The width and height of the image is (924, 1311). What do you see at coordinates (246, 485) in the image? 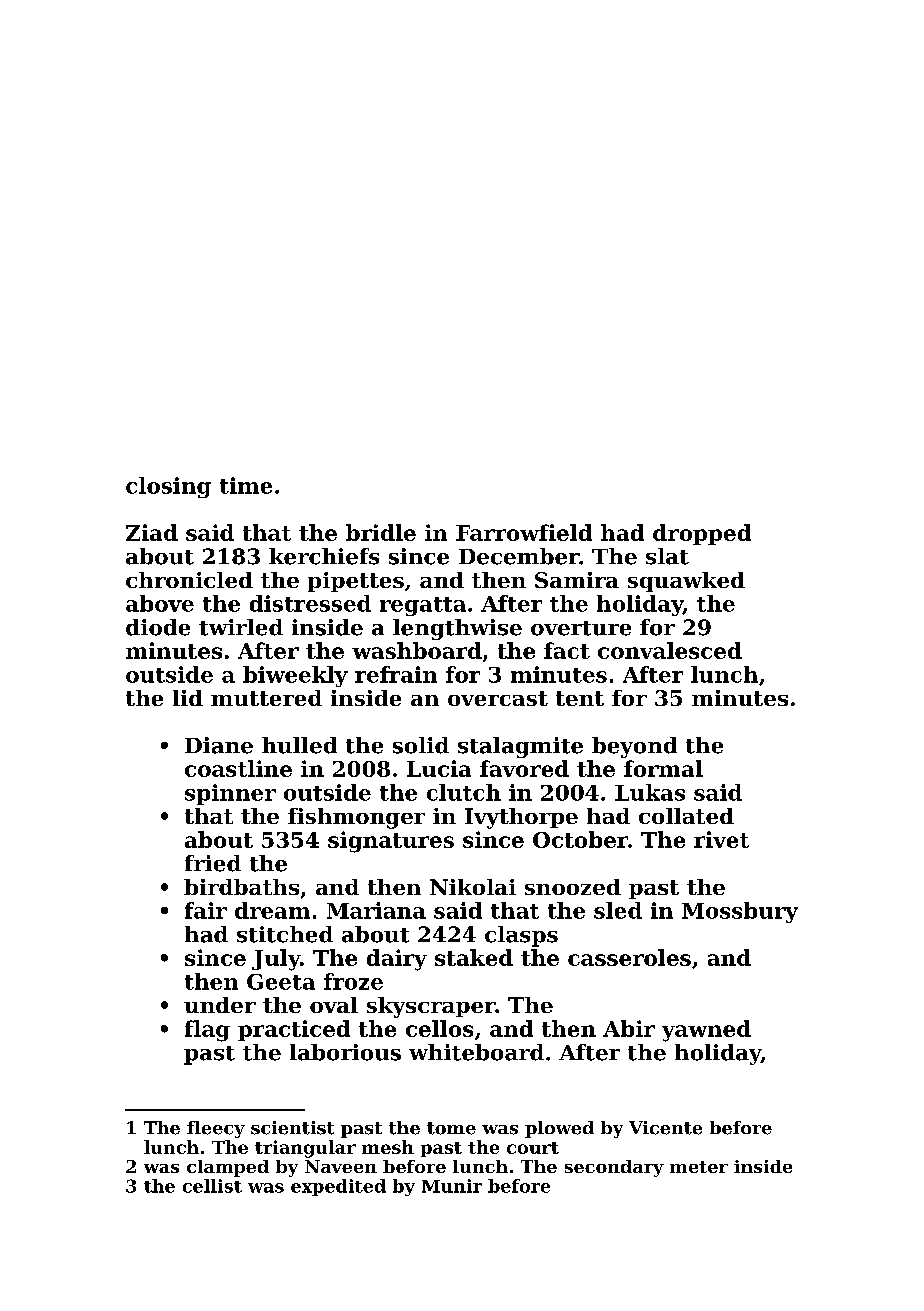
I see `time` at bounding box center [246, 485].
